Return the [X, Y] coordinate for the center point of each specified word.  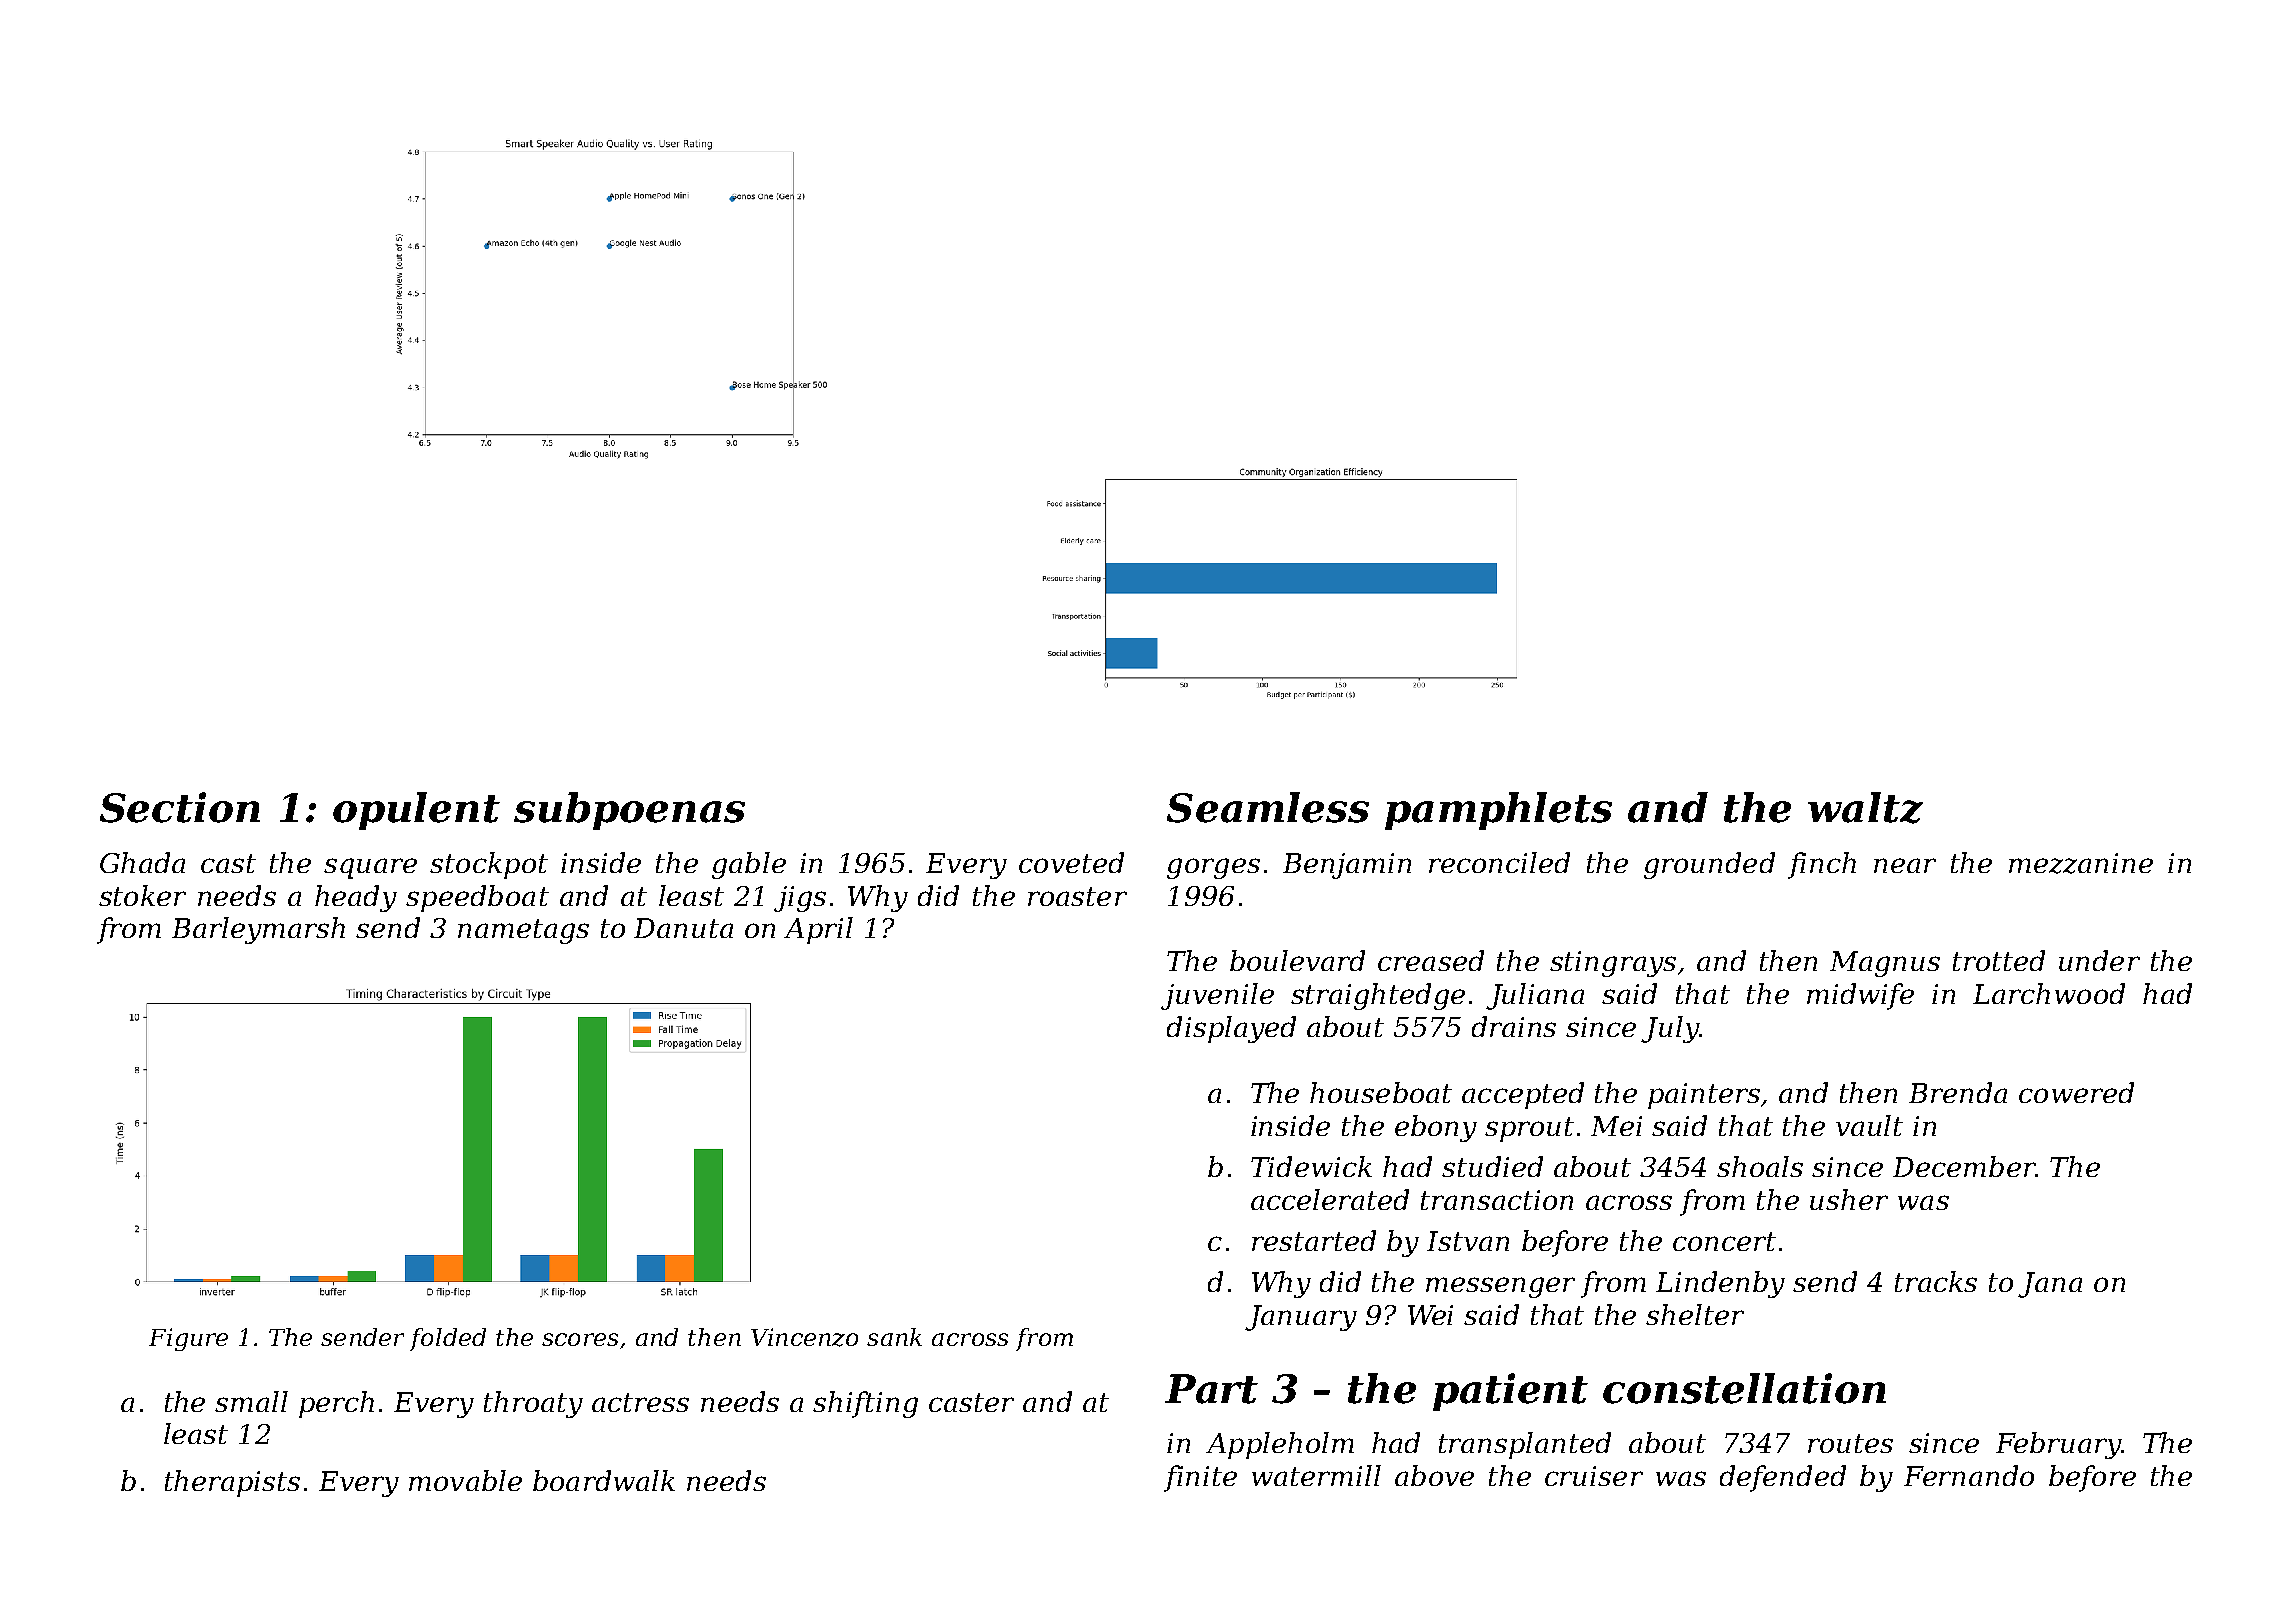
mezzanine [2081, 863]
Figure [188, 1339]
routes [1850, 1443]
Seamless [1268, 807]
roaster [1077, 896]
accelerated [1330, 1199]
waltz [1865, 808]
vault [1869, 1125]
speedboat [477, 898]
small [251, 1401]
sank [894, 1337]
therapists [232, 1483]
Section [180, 807]
